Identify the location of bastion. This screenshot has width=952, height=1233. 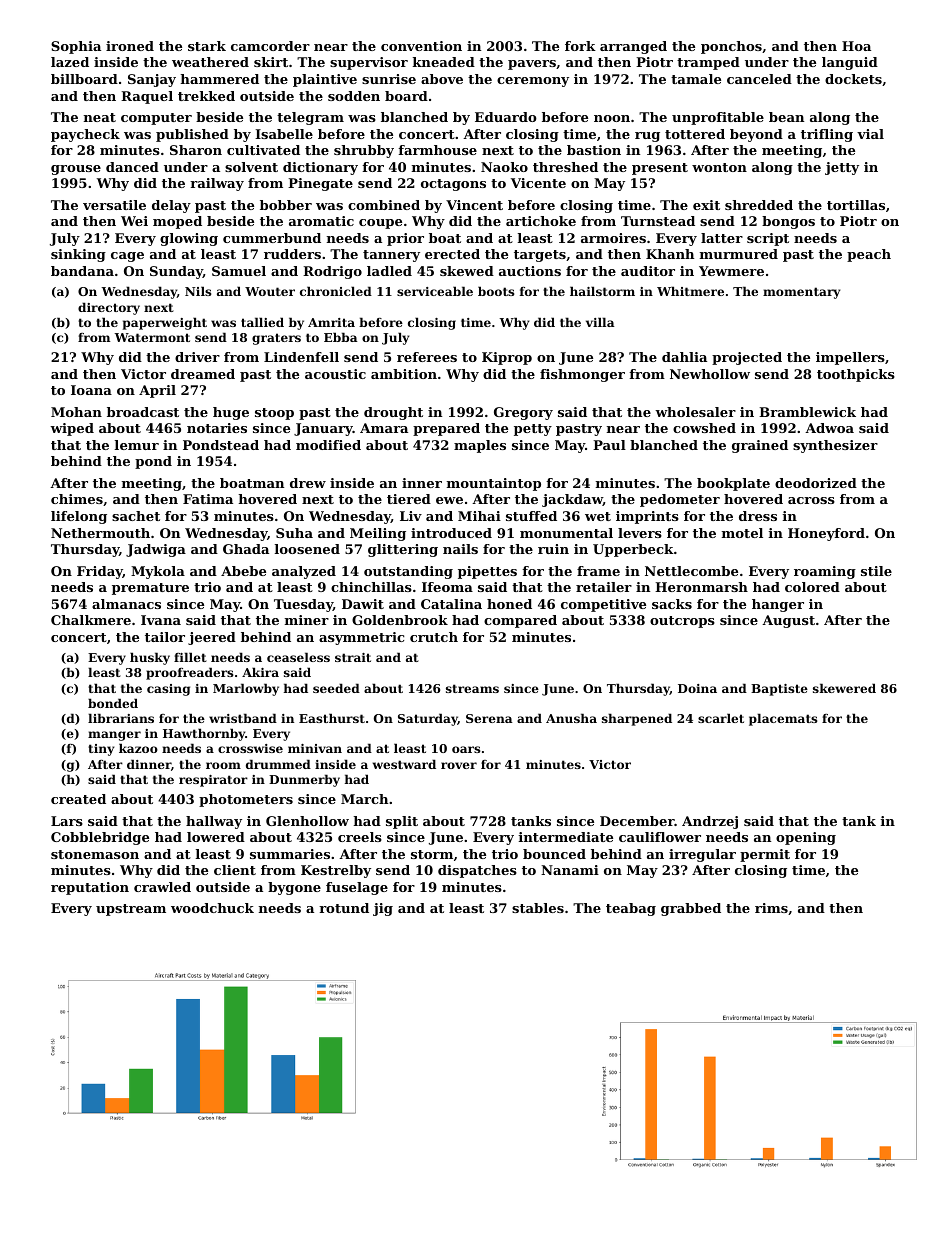
(594, 150).
